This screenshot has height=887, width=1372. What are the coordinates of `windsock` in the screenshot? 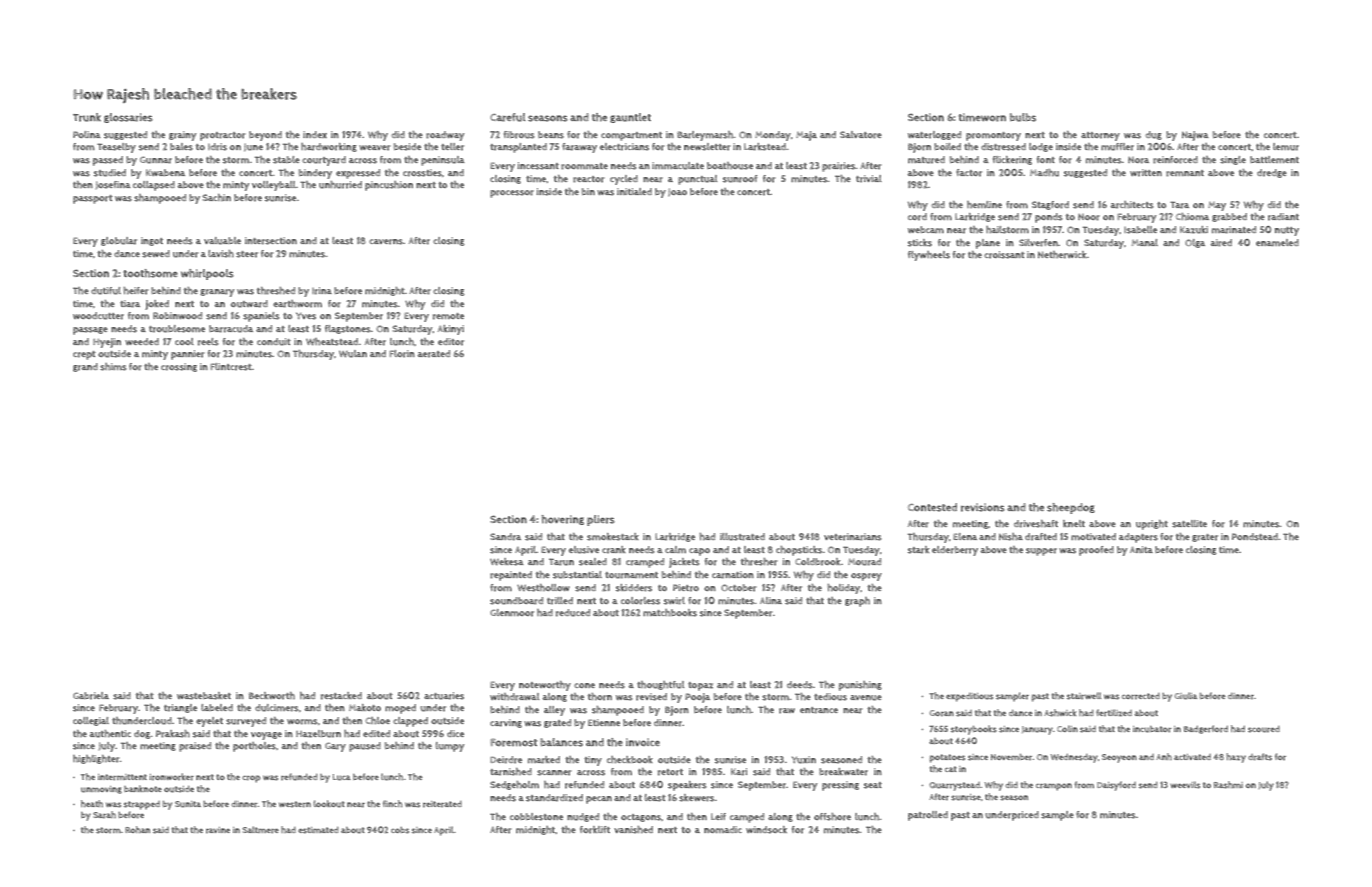 It's located at (766, 830).
